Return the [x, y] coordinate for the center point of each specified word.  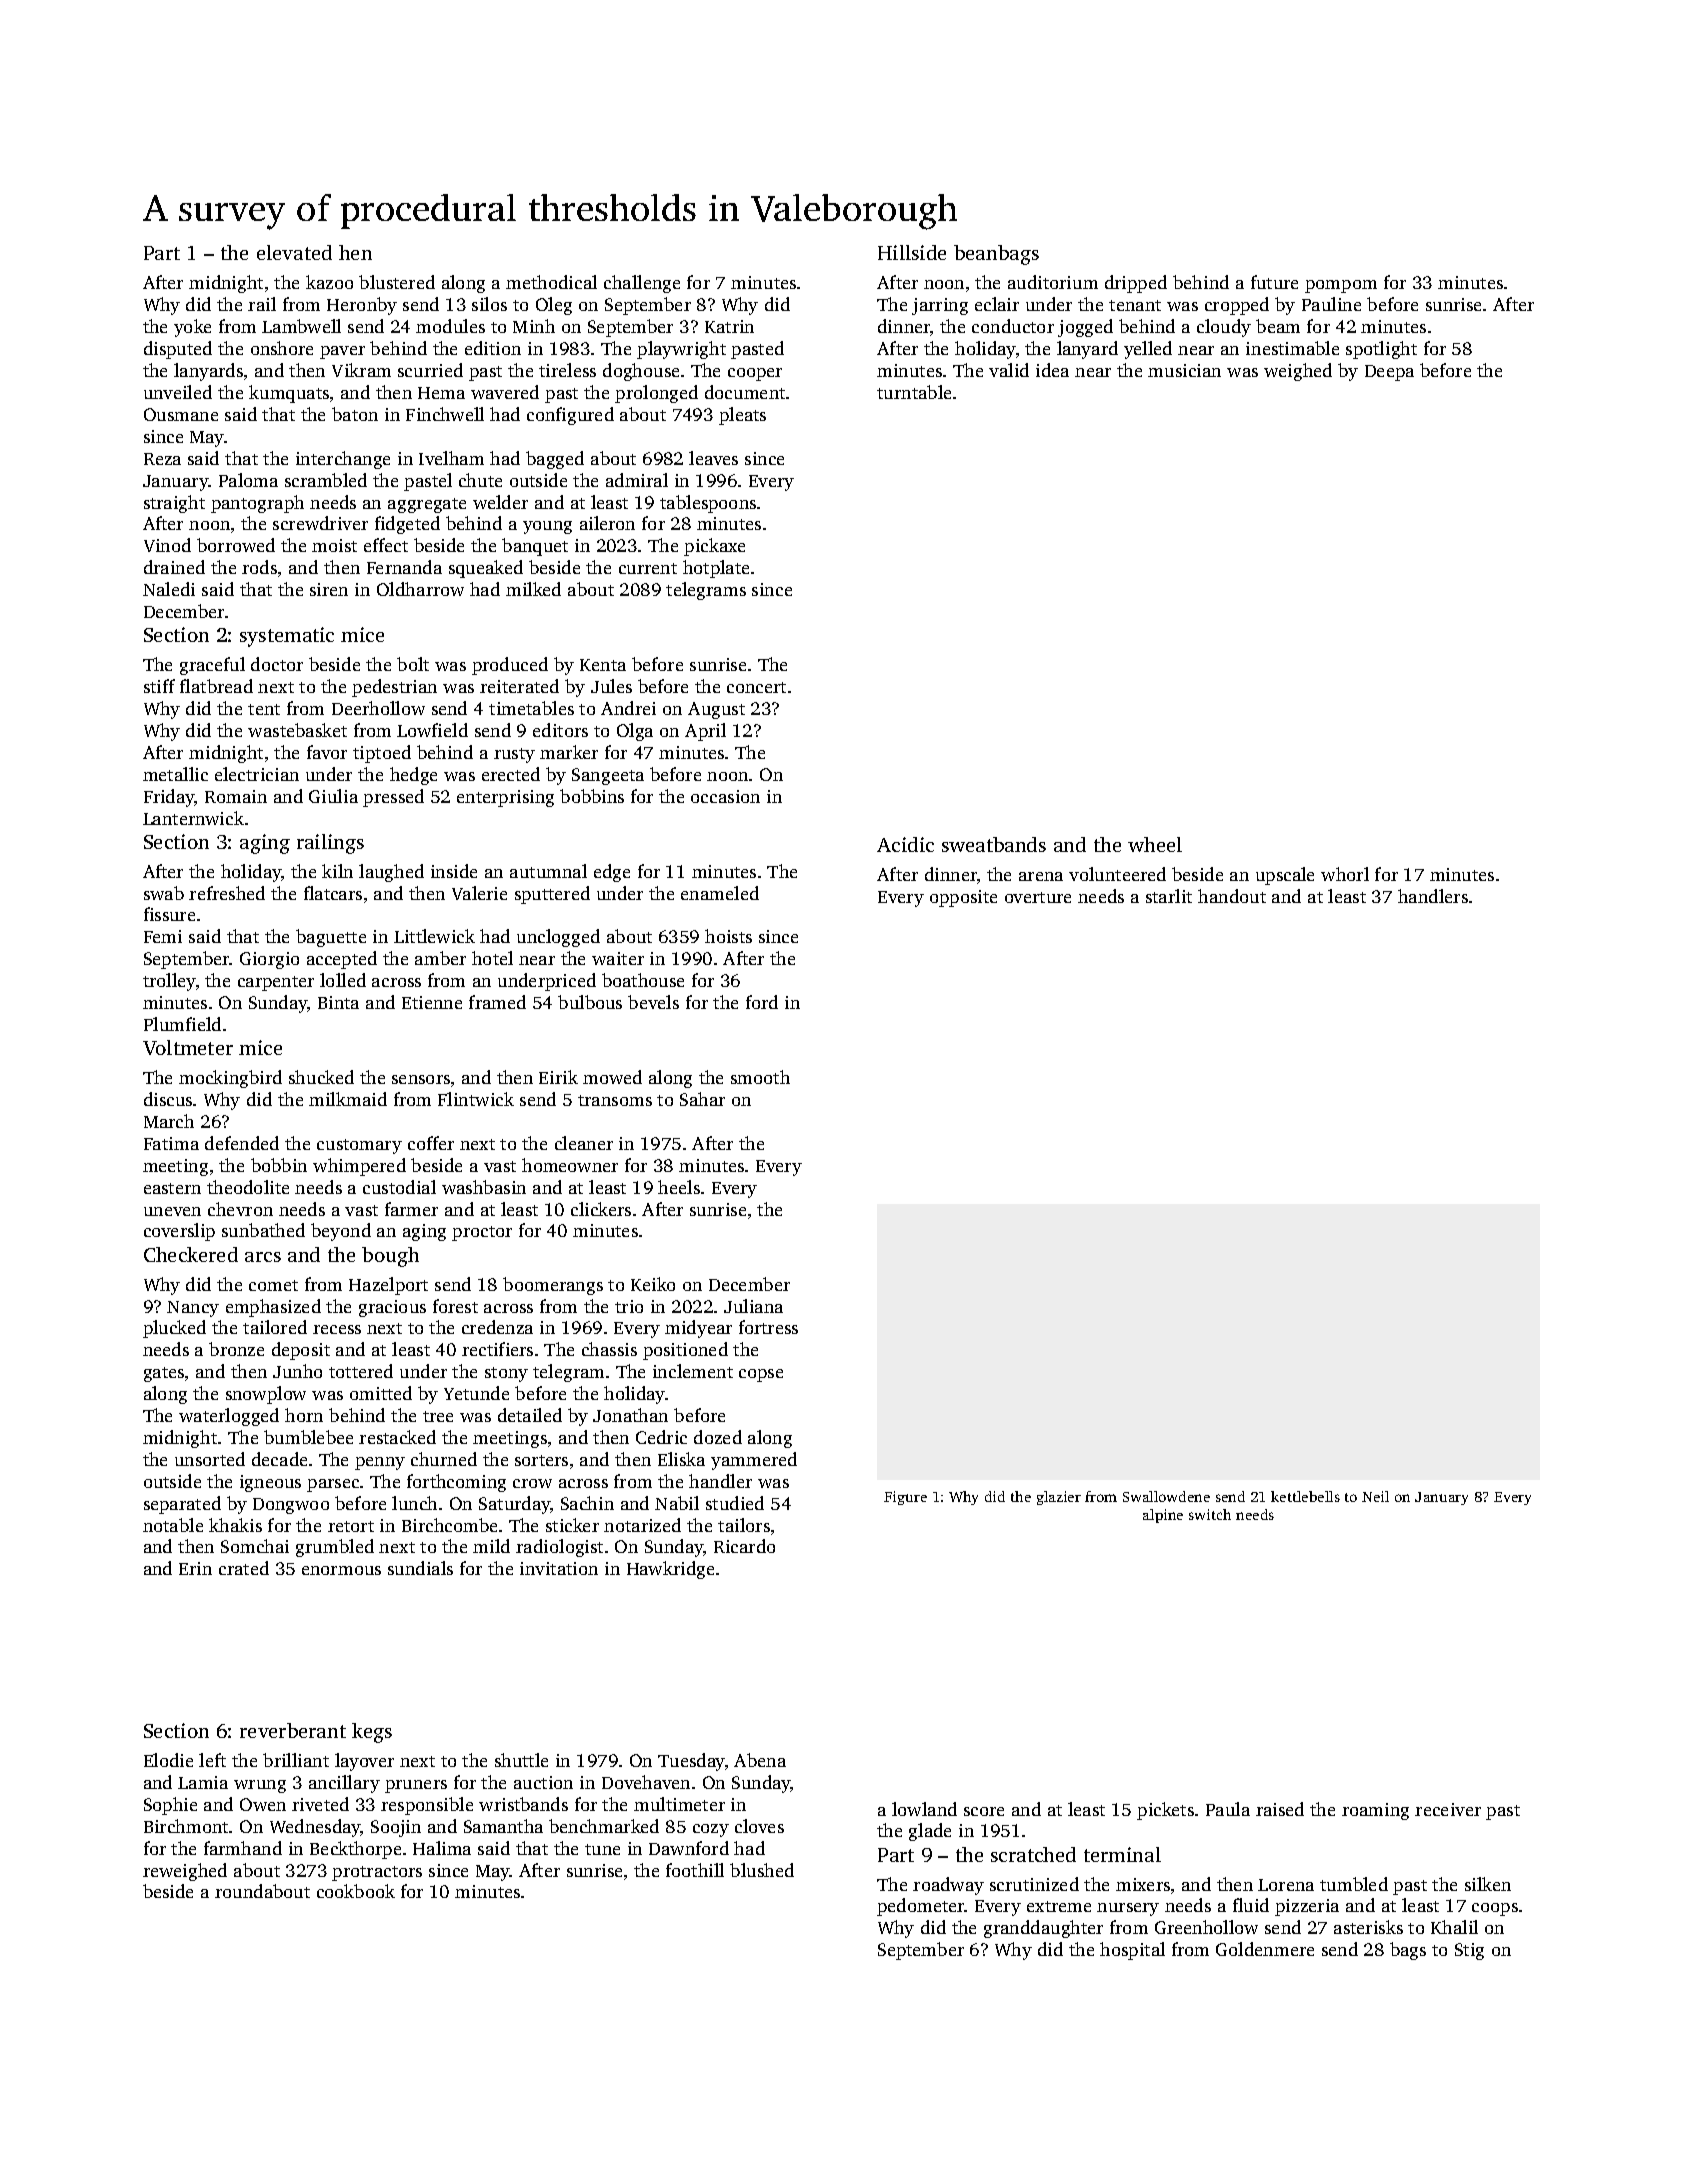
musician [1184, 370]
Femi [163, 936]
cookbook [356, 1891]
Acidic [905, 844]
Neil [1375, 1496]
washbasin [484, 1187]
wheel [1155, 844]
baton [355, 414]
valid [1009, 370]
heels [679, 1187]
